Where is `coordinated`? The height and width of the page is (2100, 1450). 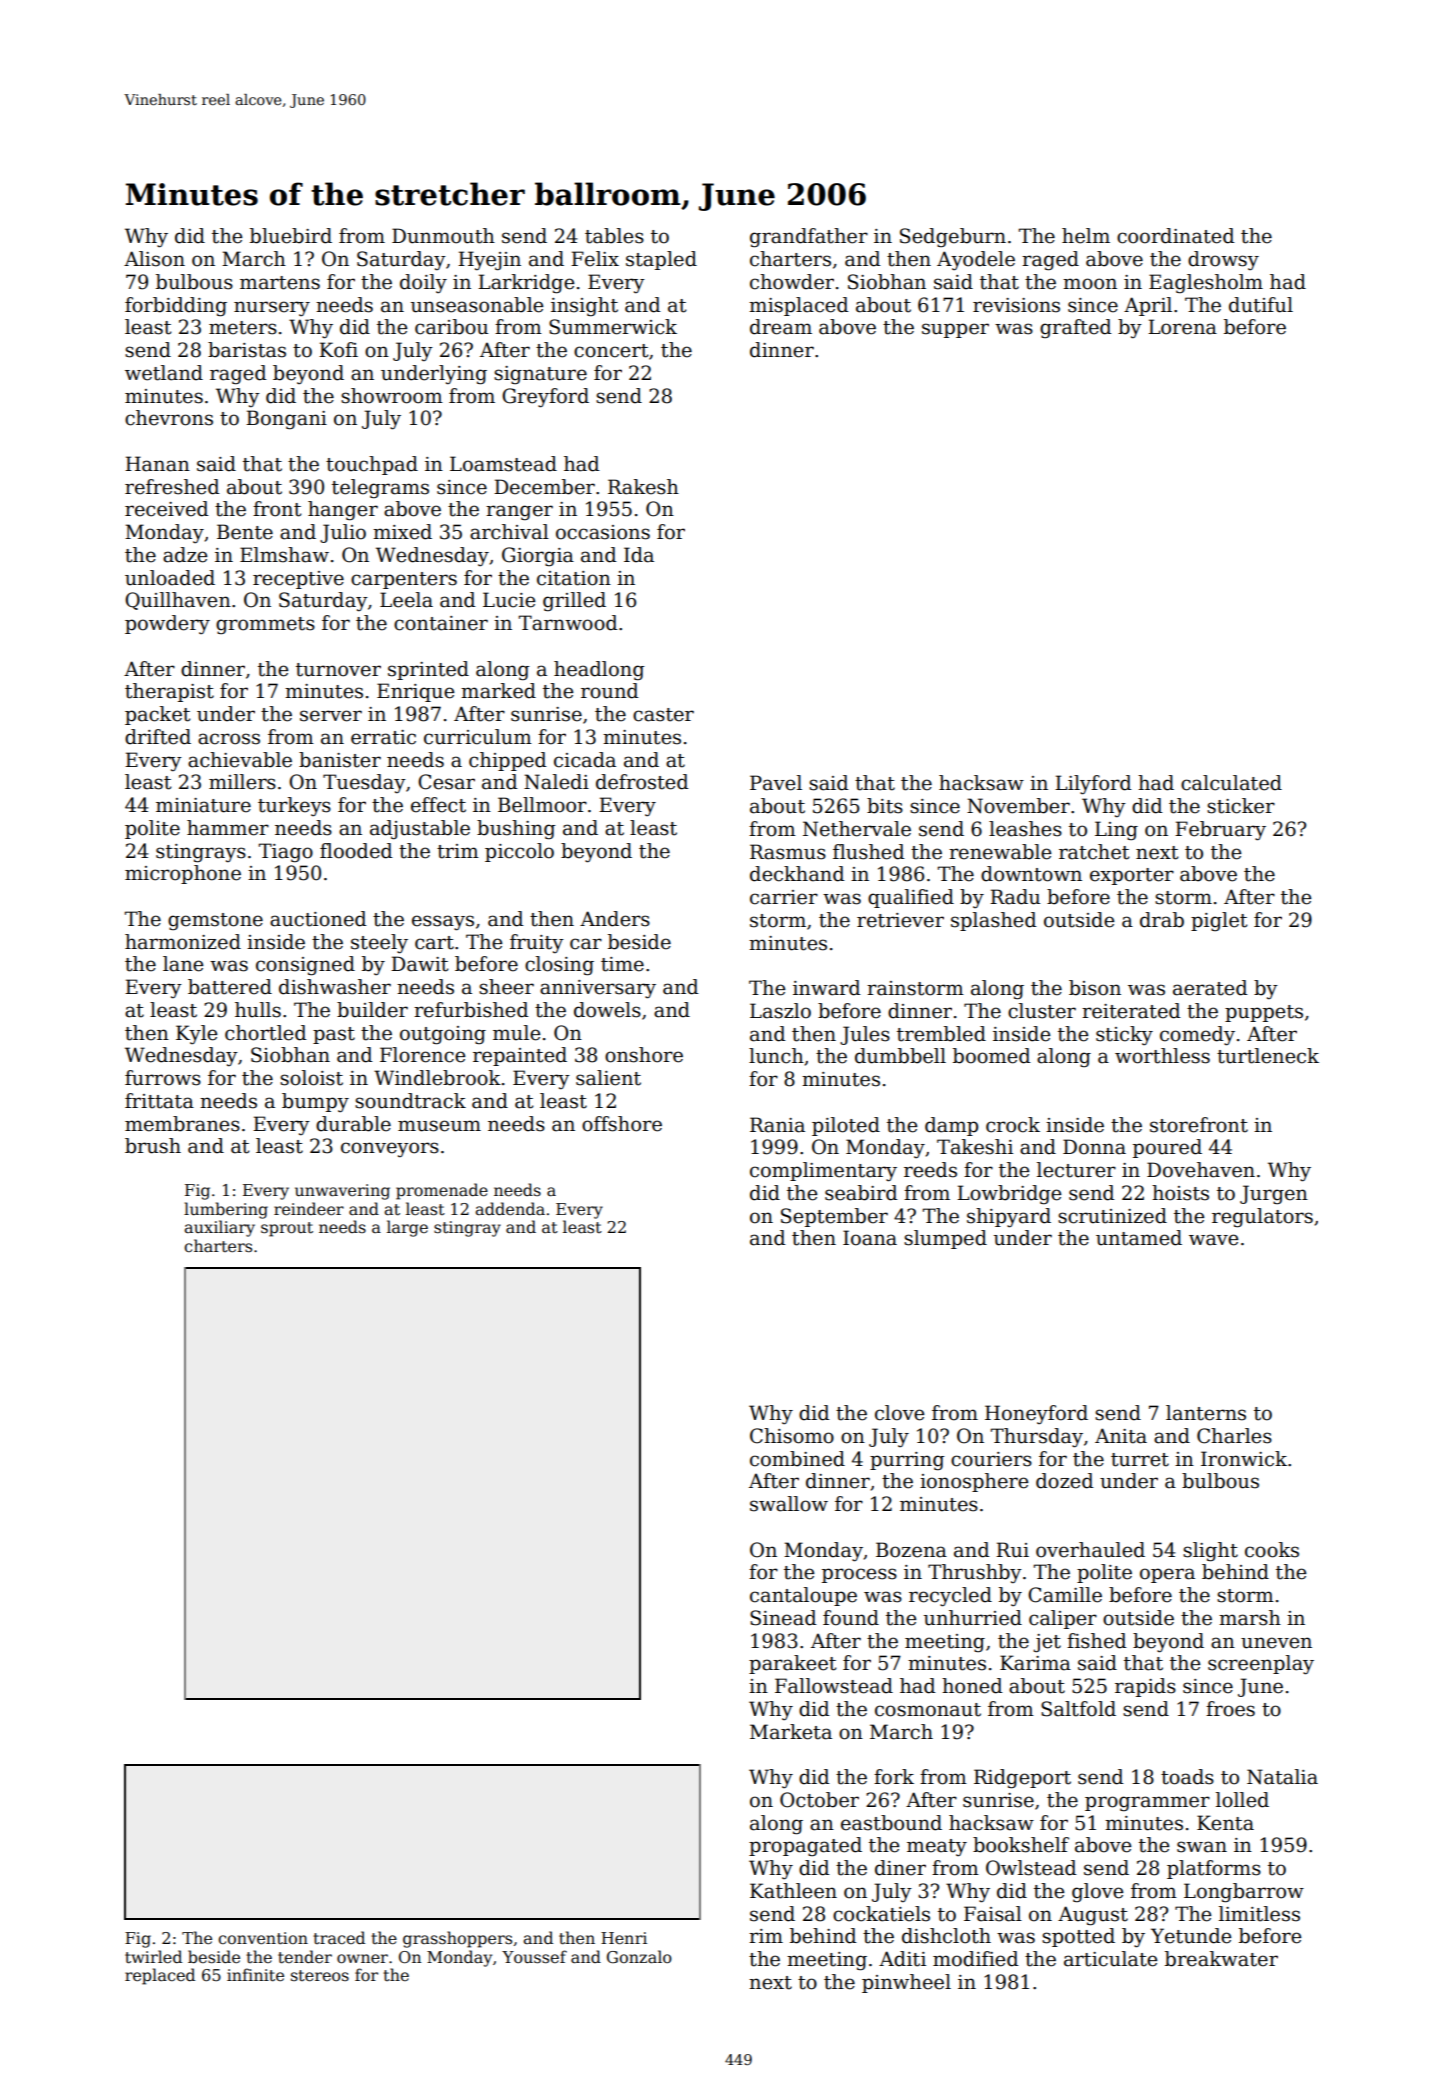 coordinated is located at coordinates (1176, 236).
